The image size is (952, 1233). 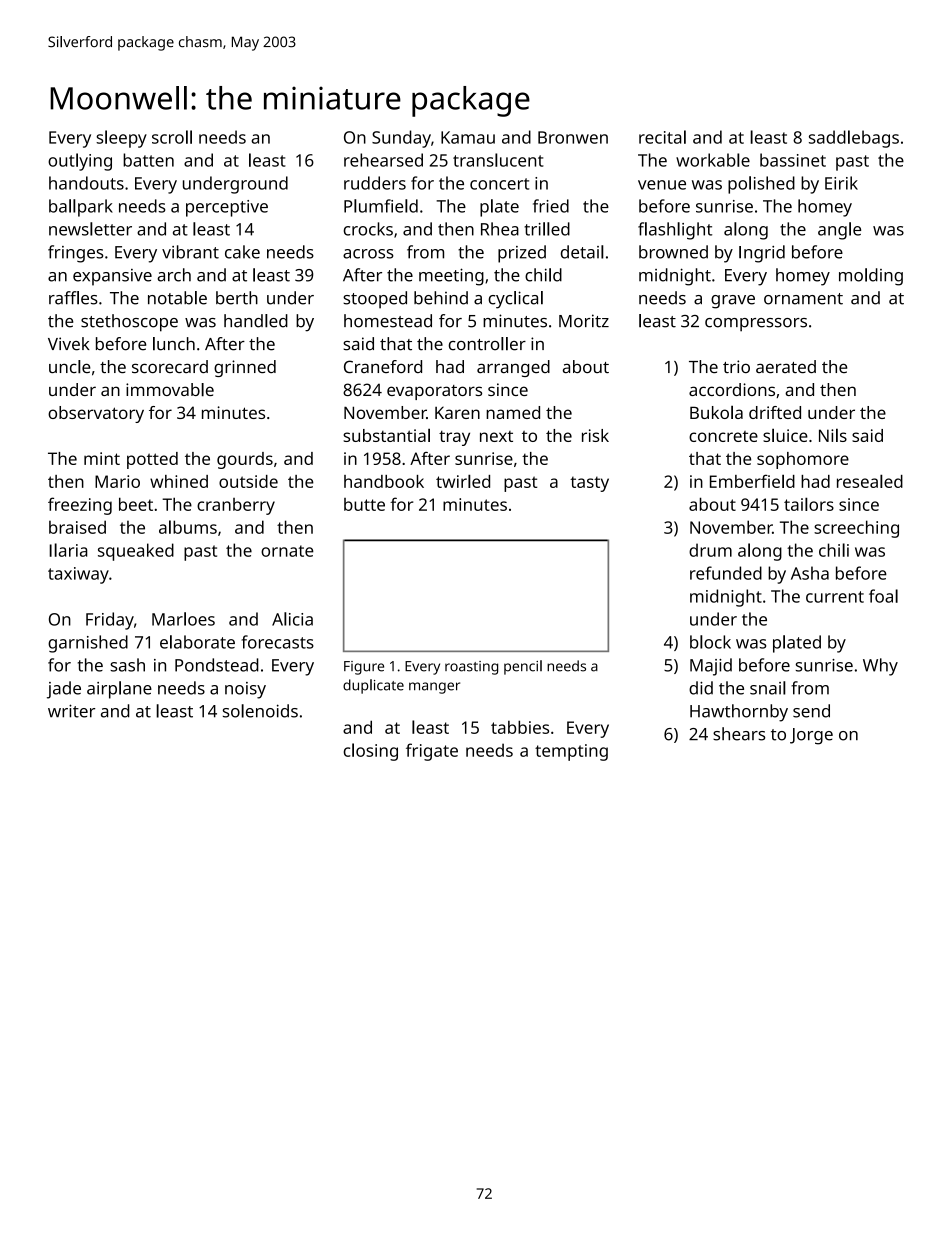 I want to click on accordions, so click(x=732, y=389).
